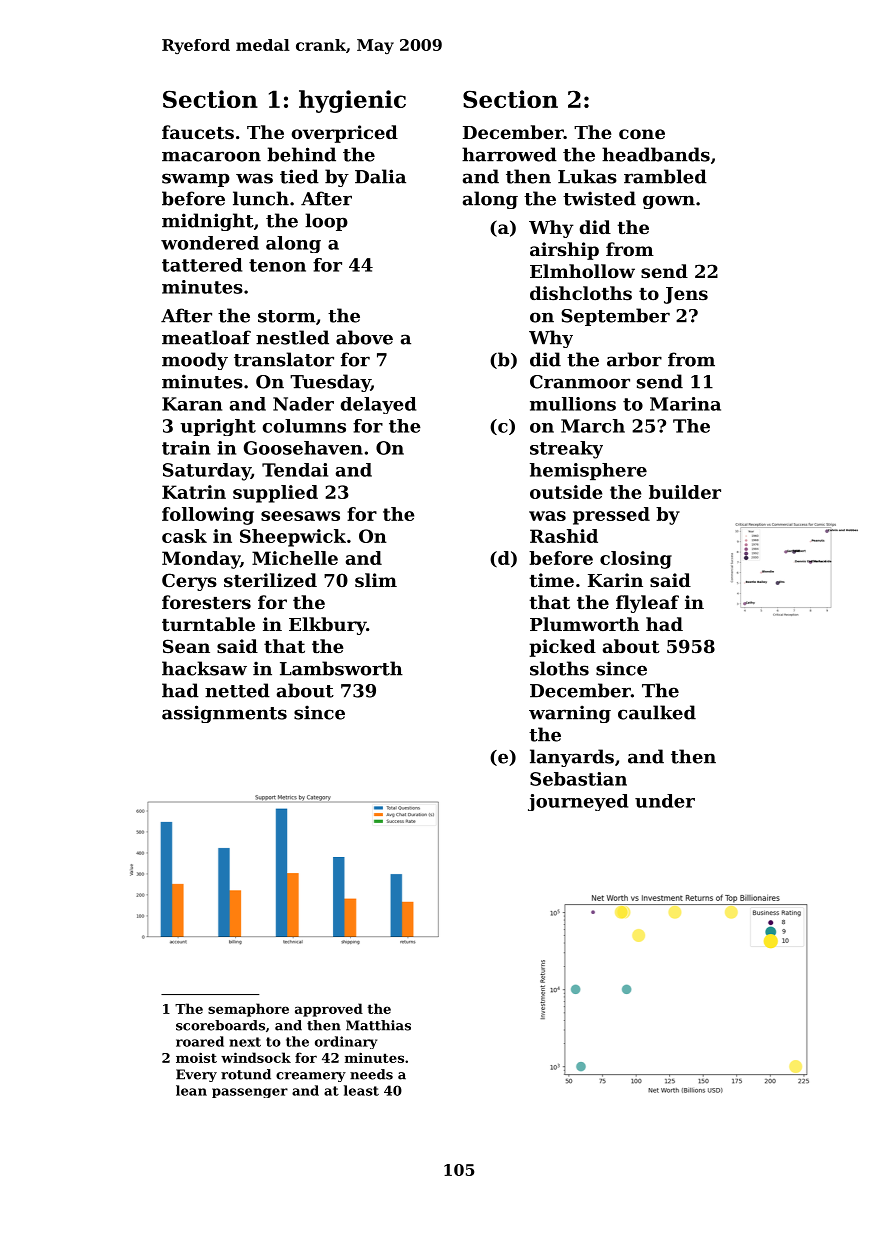 This document has width=885, height=1256. I want to click on harrowed, so click(509, 154).
